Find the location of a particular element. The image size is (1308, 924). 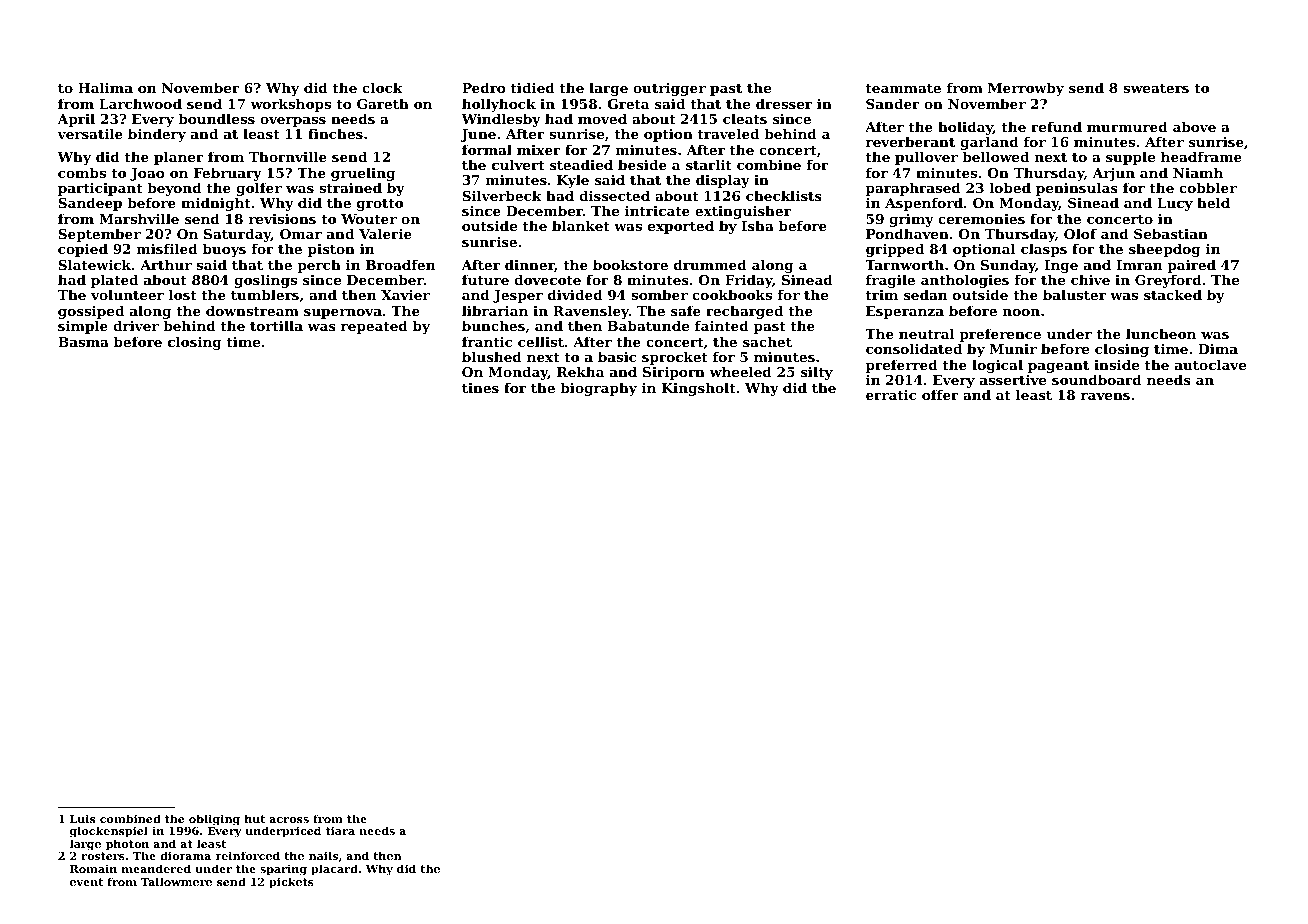

tines is located at coordinates (480, 387).
